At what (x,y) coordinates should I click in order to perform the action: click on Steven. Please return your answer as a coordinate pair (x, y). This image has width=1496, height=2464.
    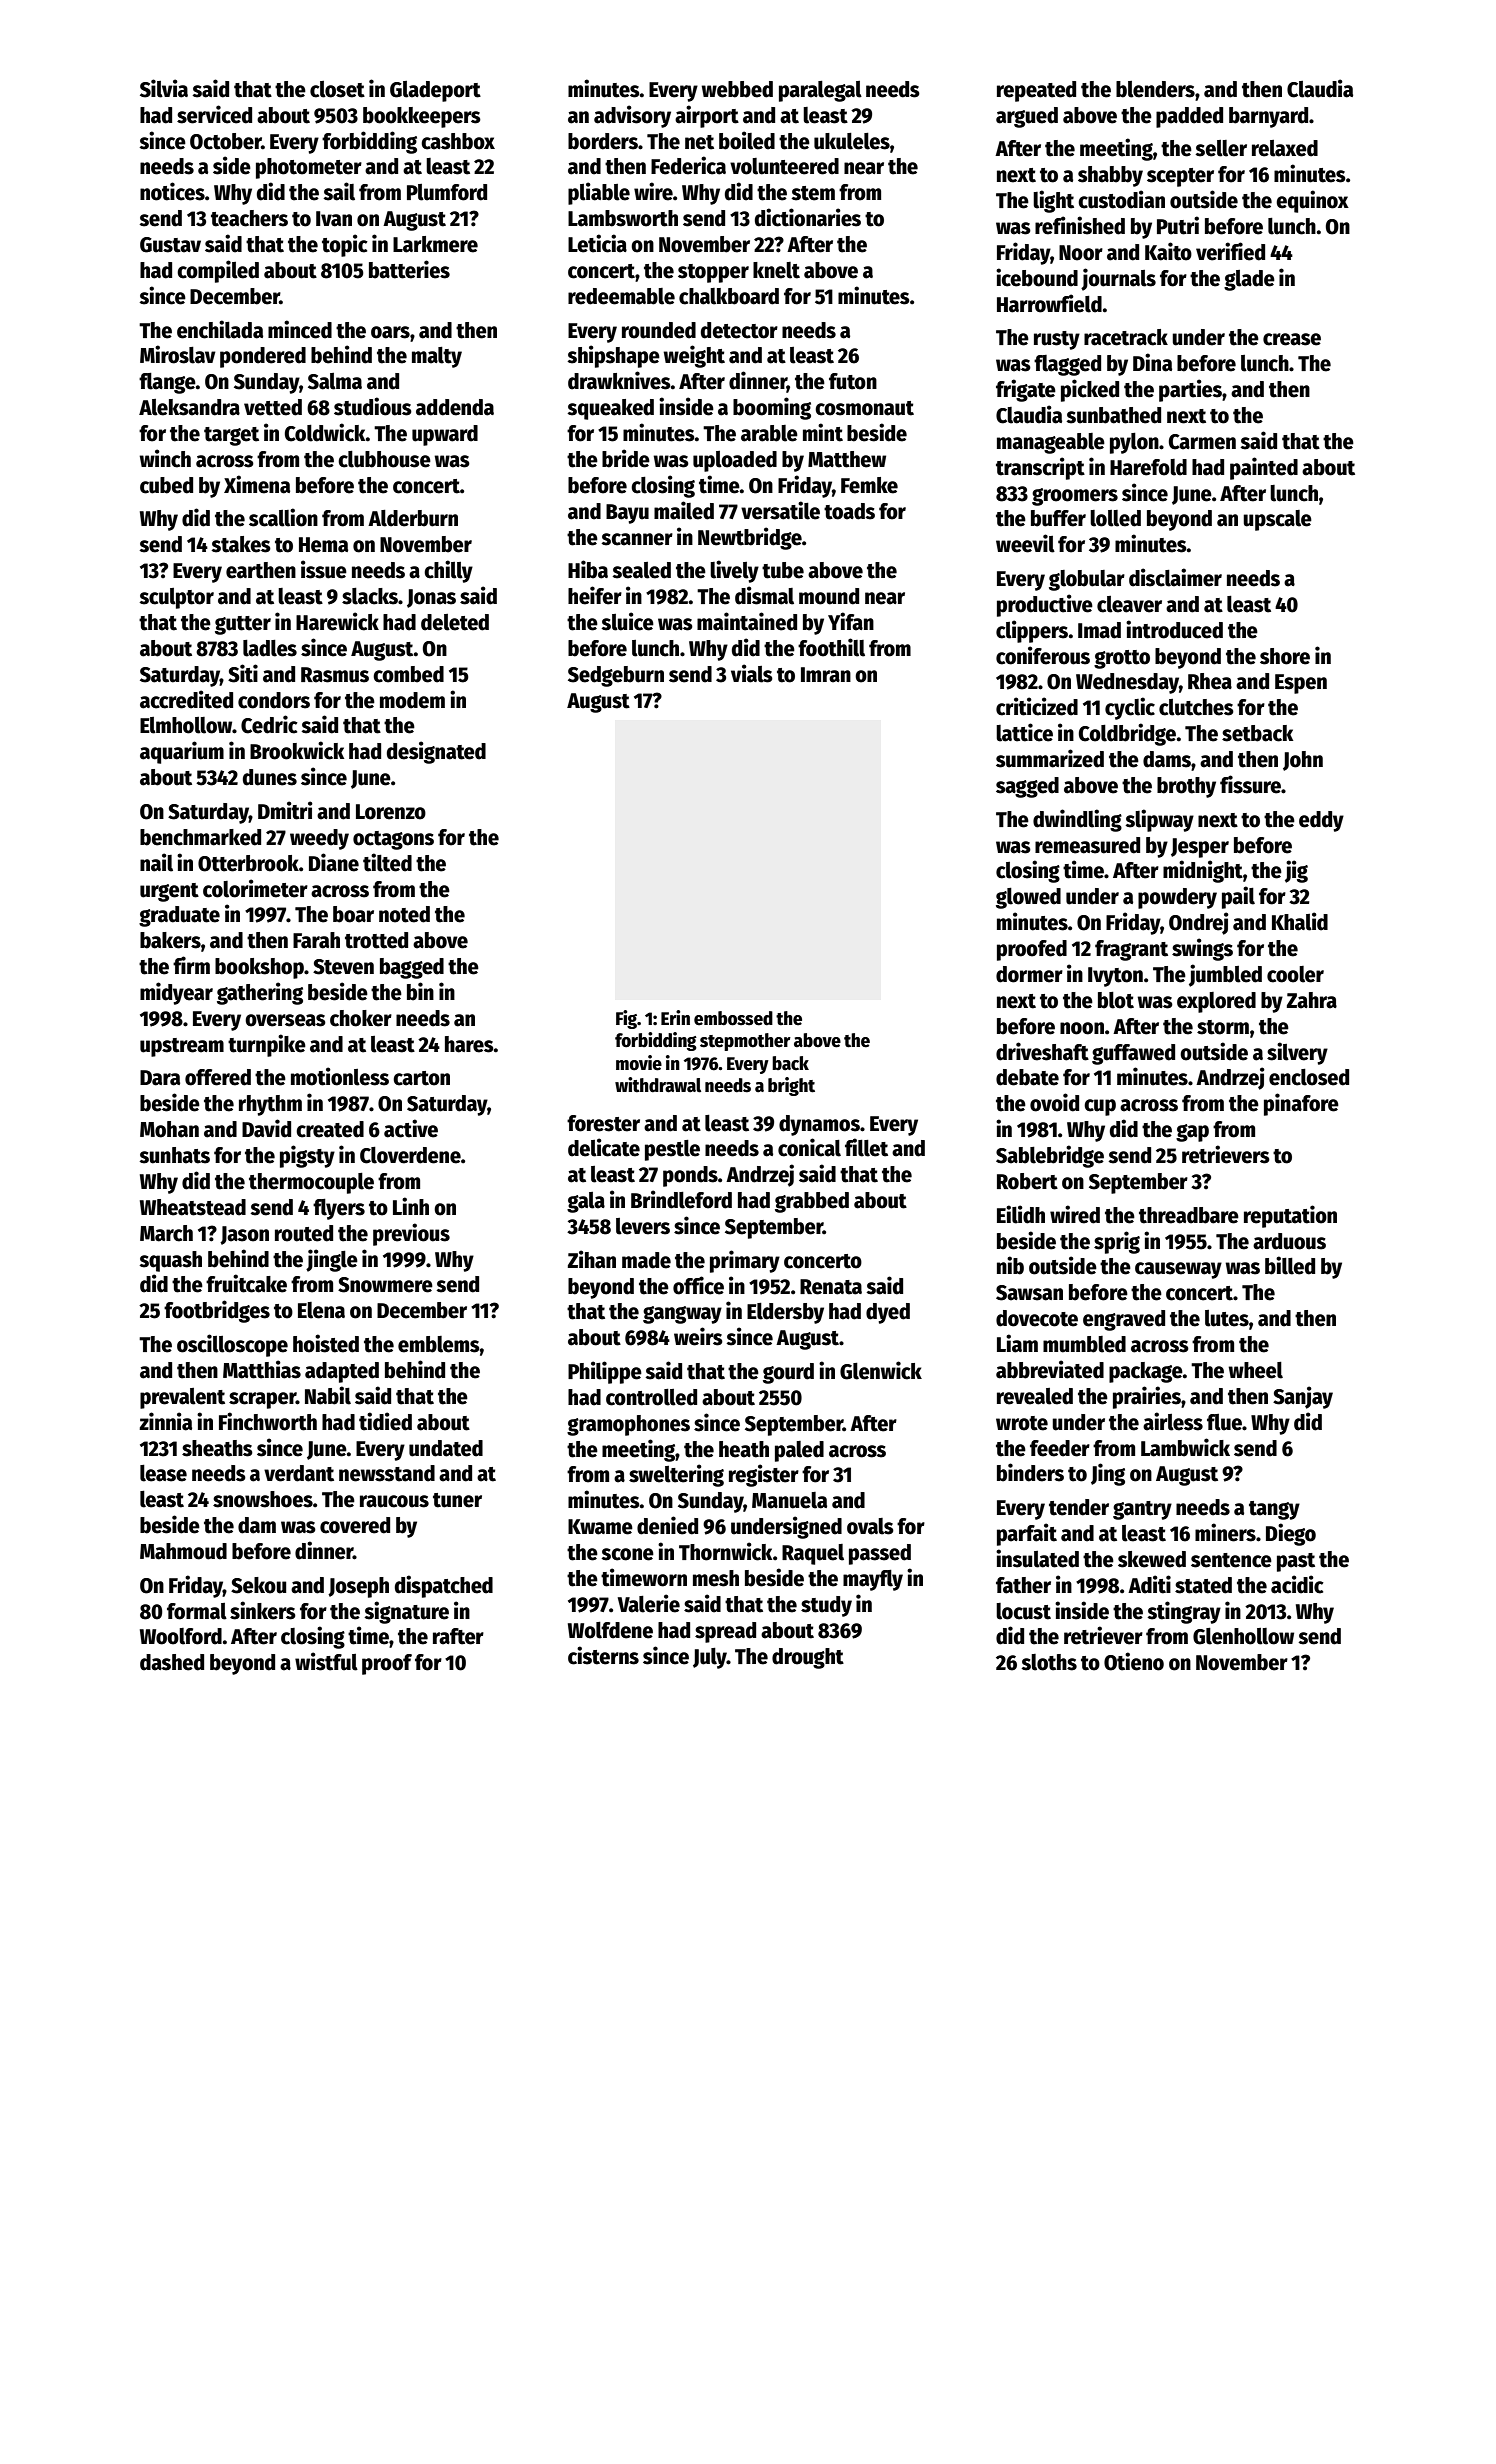
    Looking at the image, I should click on (343, 967).
